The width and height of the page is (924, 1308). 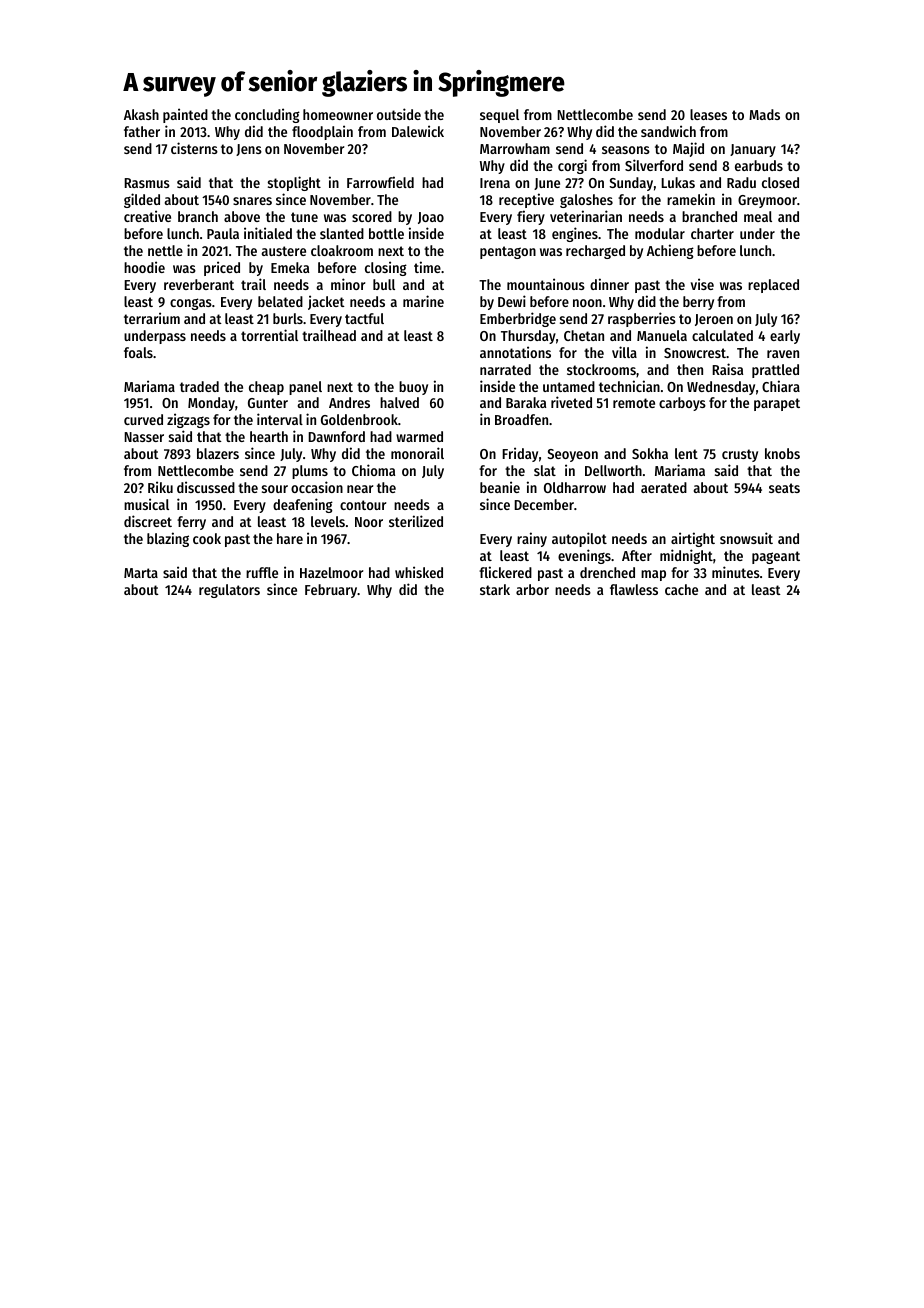 I want to click on Jeroen, so click(x=714, y=320).
